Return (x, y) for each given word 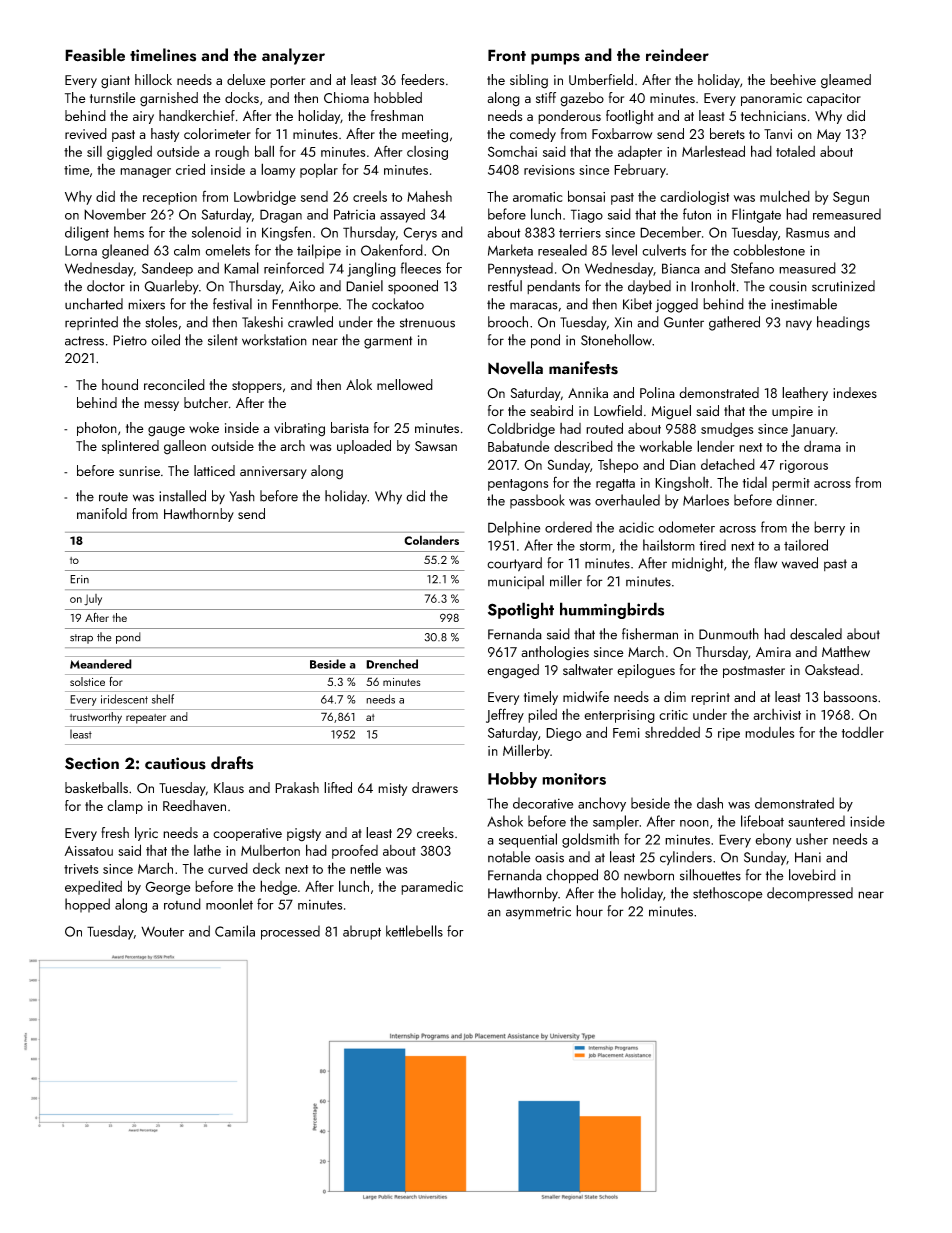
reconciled (174, 384)
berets (727, 133)
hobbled (398, 97)
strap (81, 639)
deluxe (246, 79)
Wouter (162, 931)
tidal (755, 482)
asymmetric (538, 912)
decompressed (810, 894)
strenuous (427, 323)
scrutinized (843, 286)
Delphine (514, 528)
